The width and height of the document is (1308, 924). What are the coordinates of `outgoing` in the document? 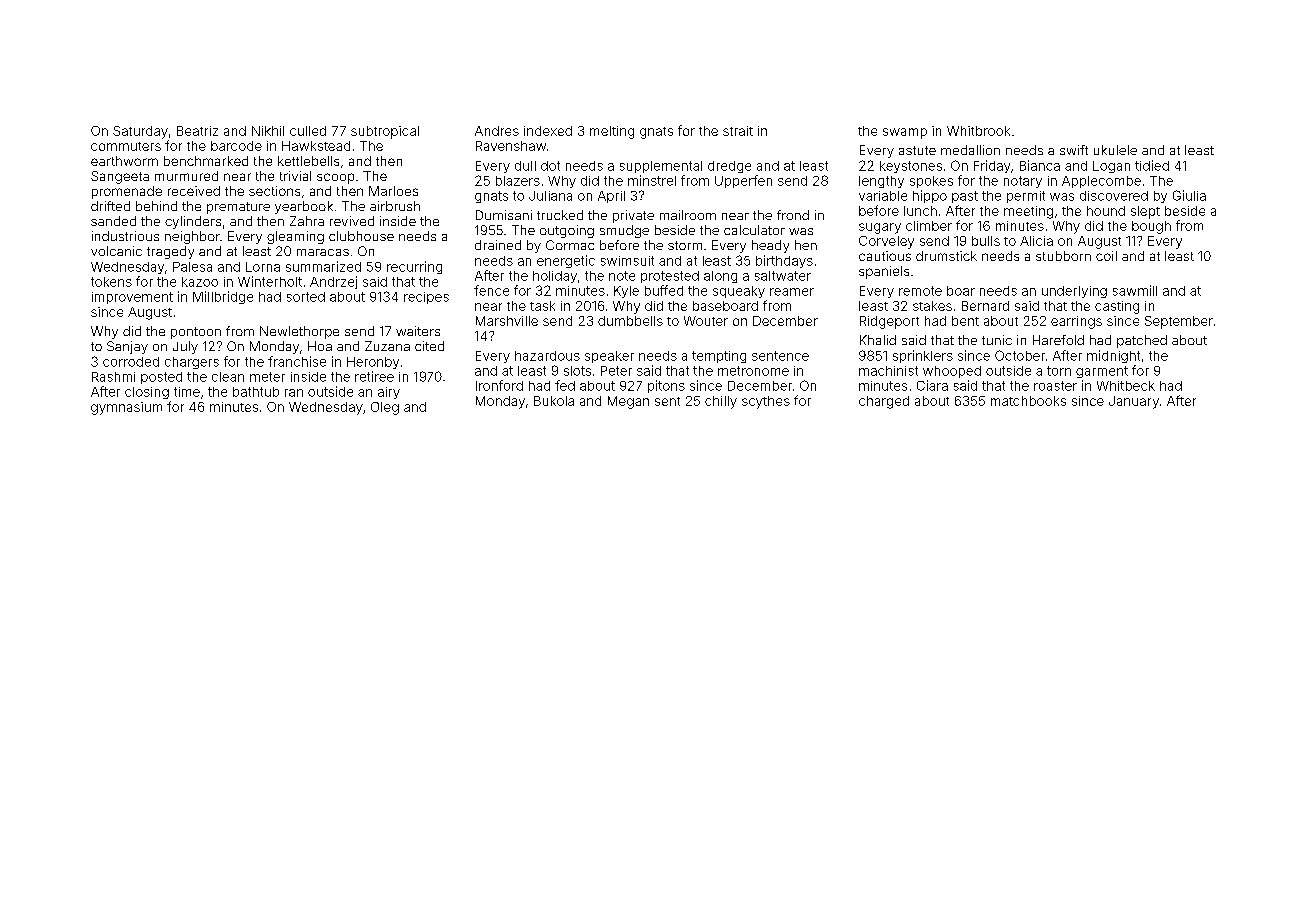 It's located at (567, 231).
